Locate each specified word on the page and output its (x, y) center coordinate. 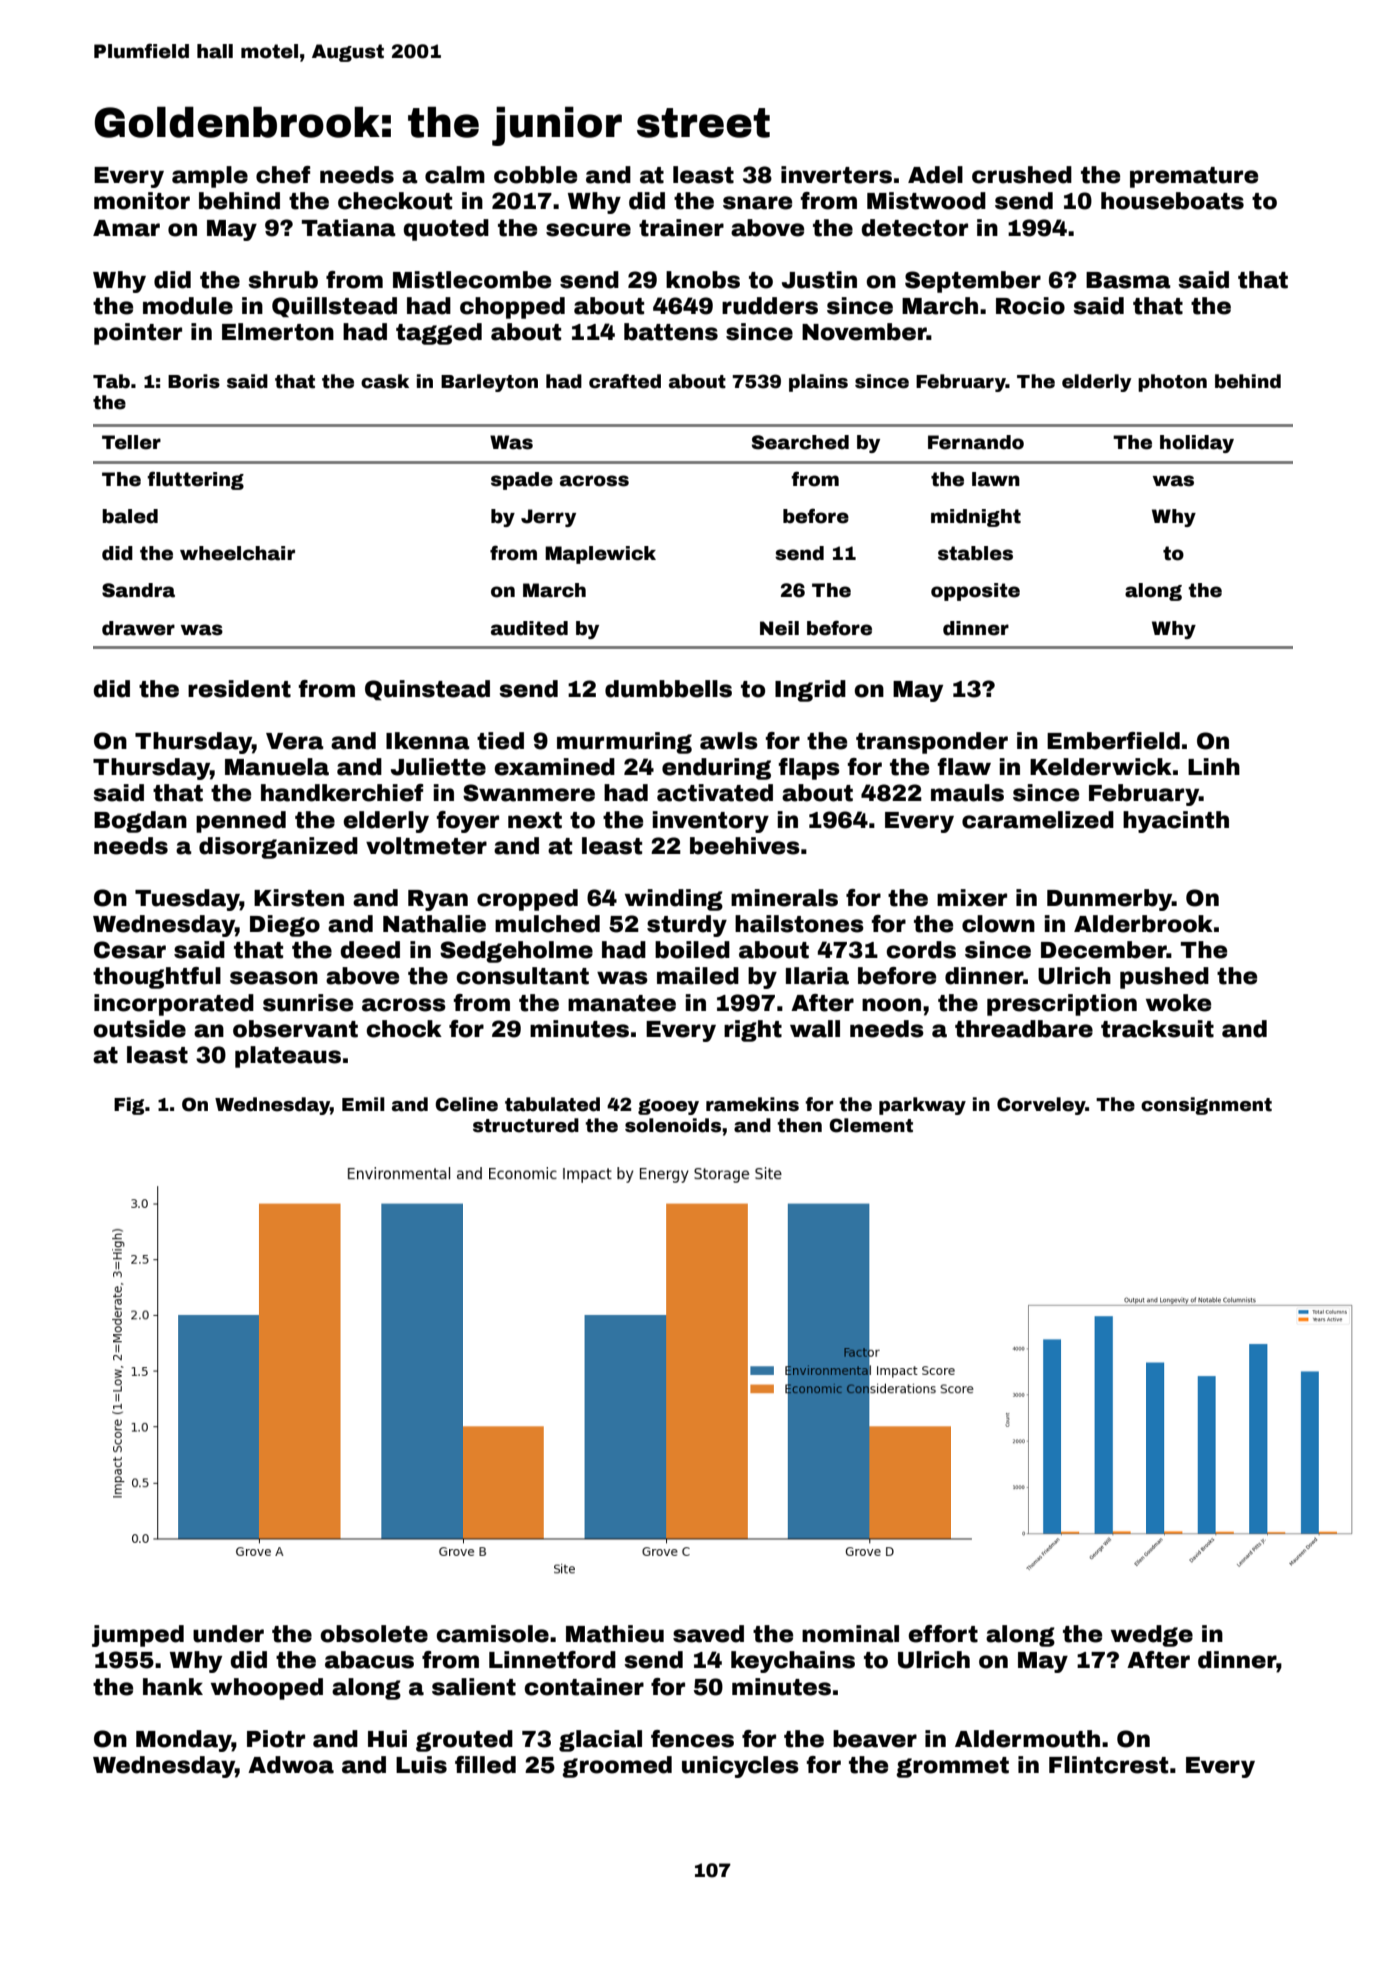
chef (283, 175)
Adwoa (291, 1765)
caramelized (1038, 820)
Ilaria (817, 976)
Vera (295, 741)
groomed (617, 1767)
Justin (819, 280)
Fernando (976, 442)
